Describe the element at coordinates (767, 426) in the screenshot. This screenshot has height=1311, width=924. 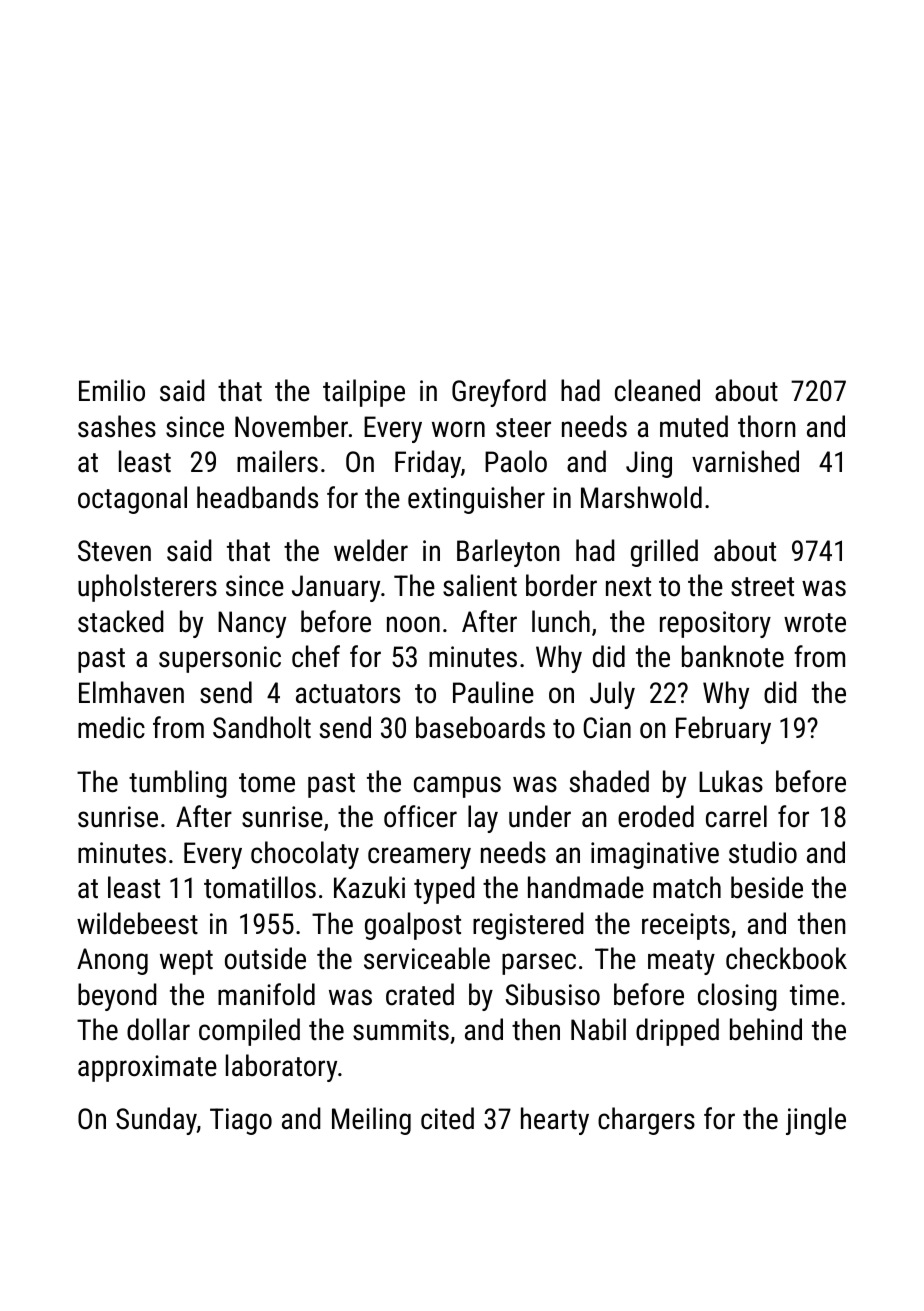
I see `thorn` at that location.
